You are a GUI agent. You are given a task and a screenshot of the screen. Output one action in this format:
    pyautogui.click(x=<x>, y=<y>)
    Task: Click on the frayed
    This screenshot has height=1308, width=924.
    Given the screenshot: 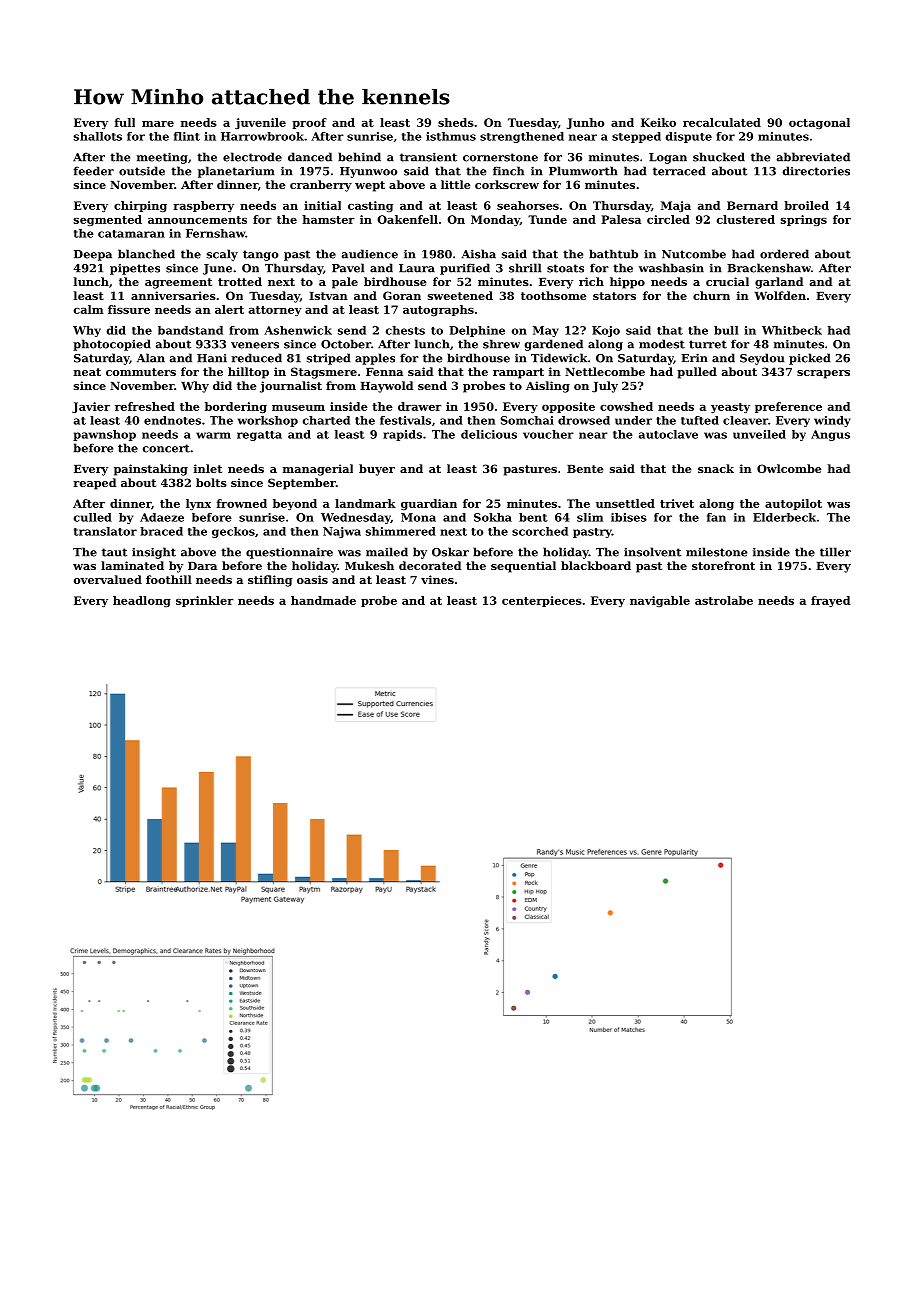 What is the action you would take?
    pyautogui.click(x=830, y=601)
